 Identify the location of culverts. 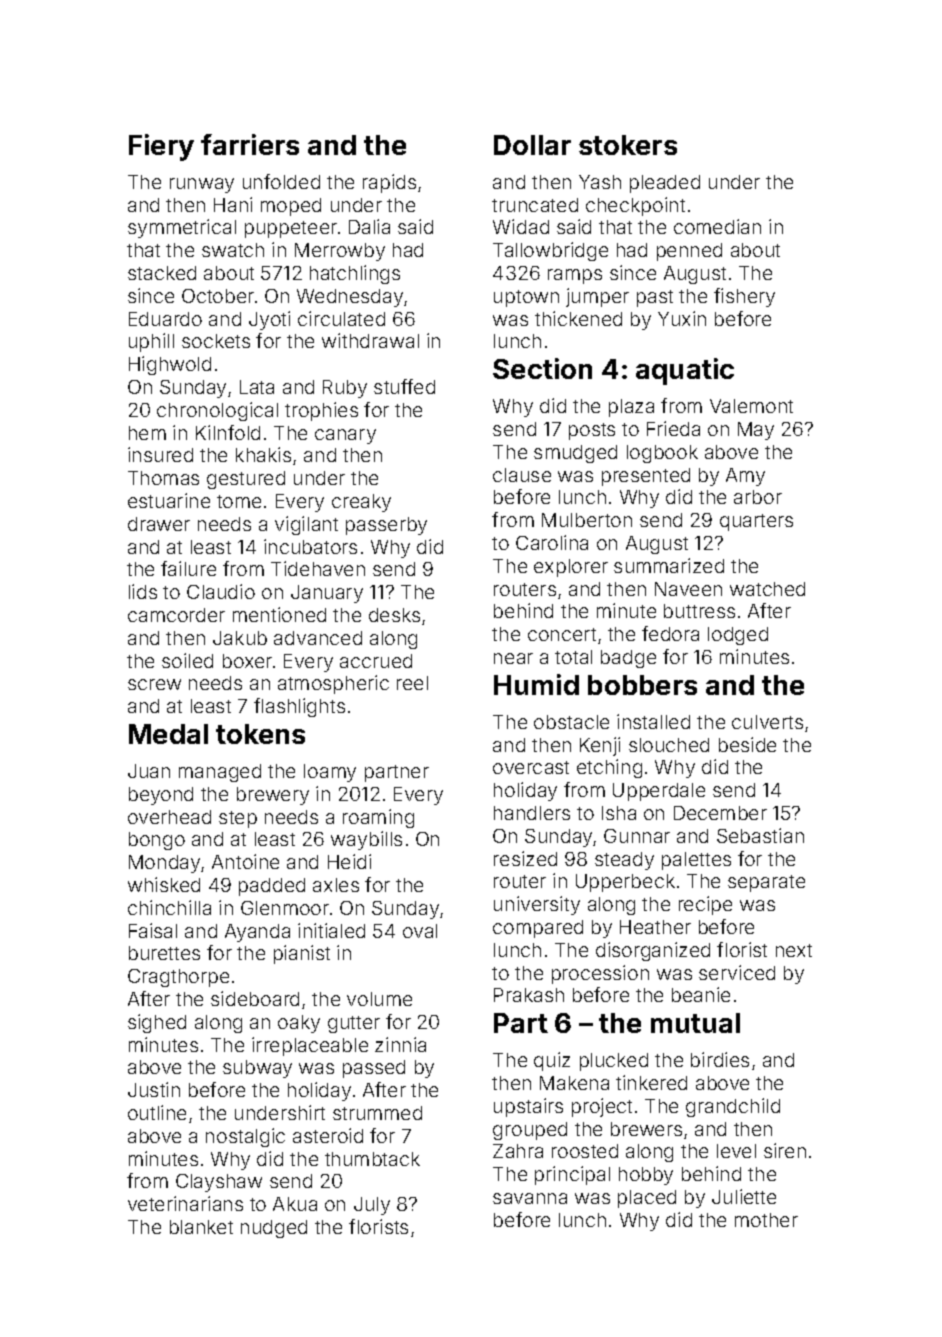
(767, 722).
